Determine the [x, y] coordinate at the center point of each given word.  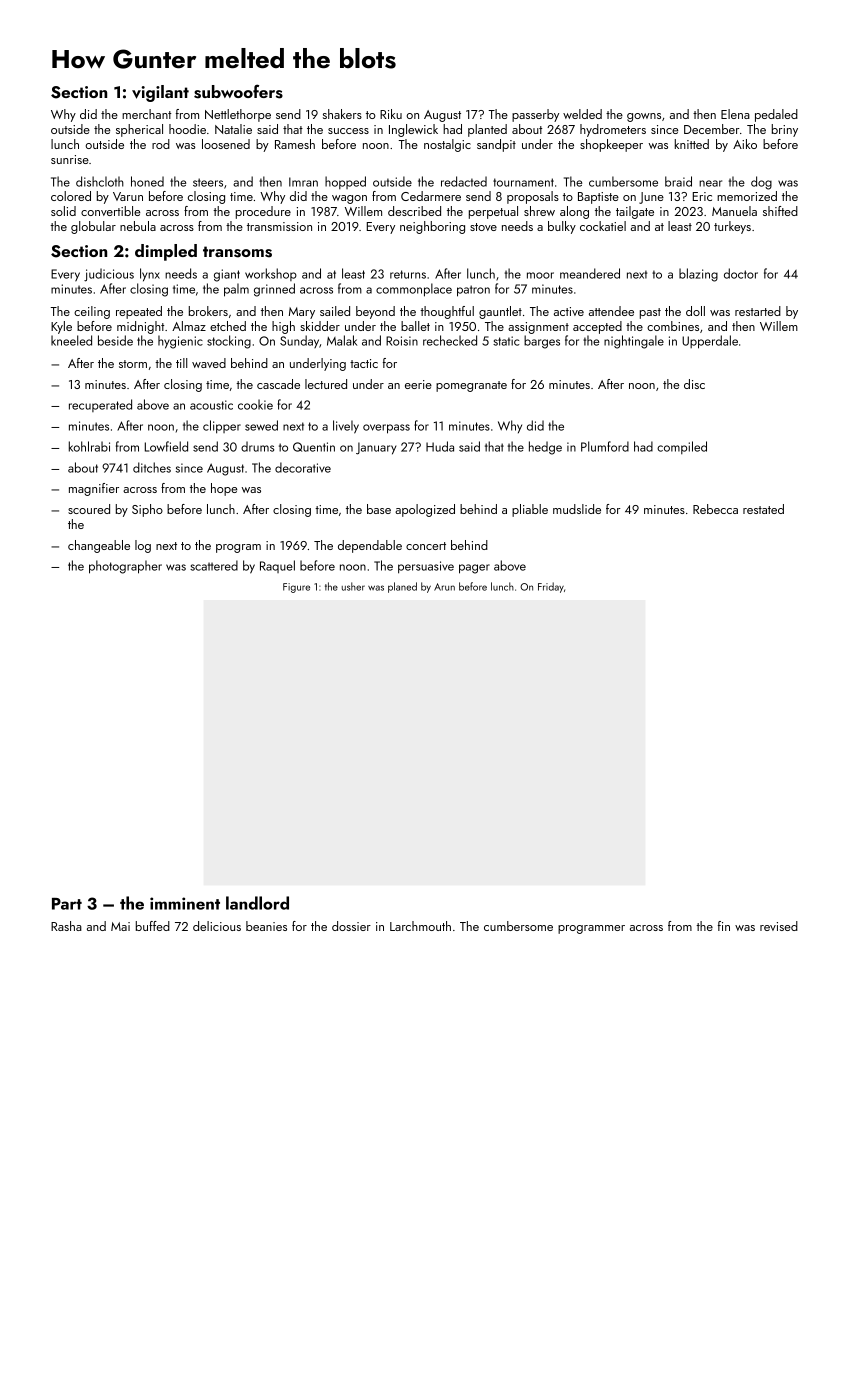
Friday [551, 587]
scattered [214, 565]
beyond [375, 312]
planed [402, 587]
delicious [217, 926]
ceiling [92, 312]
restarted [758, 311]
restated [763, 509]
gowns [644, 117]
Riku [391, 114]
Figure [296, 588]
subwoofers [238, 91]
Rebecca [715, 509]
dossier [351, 926]
